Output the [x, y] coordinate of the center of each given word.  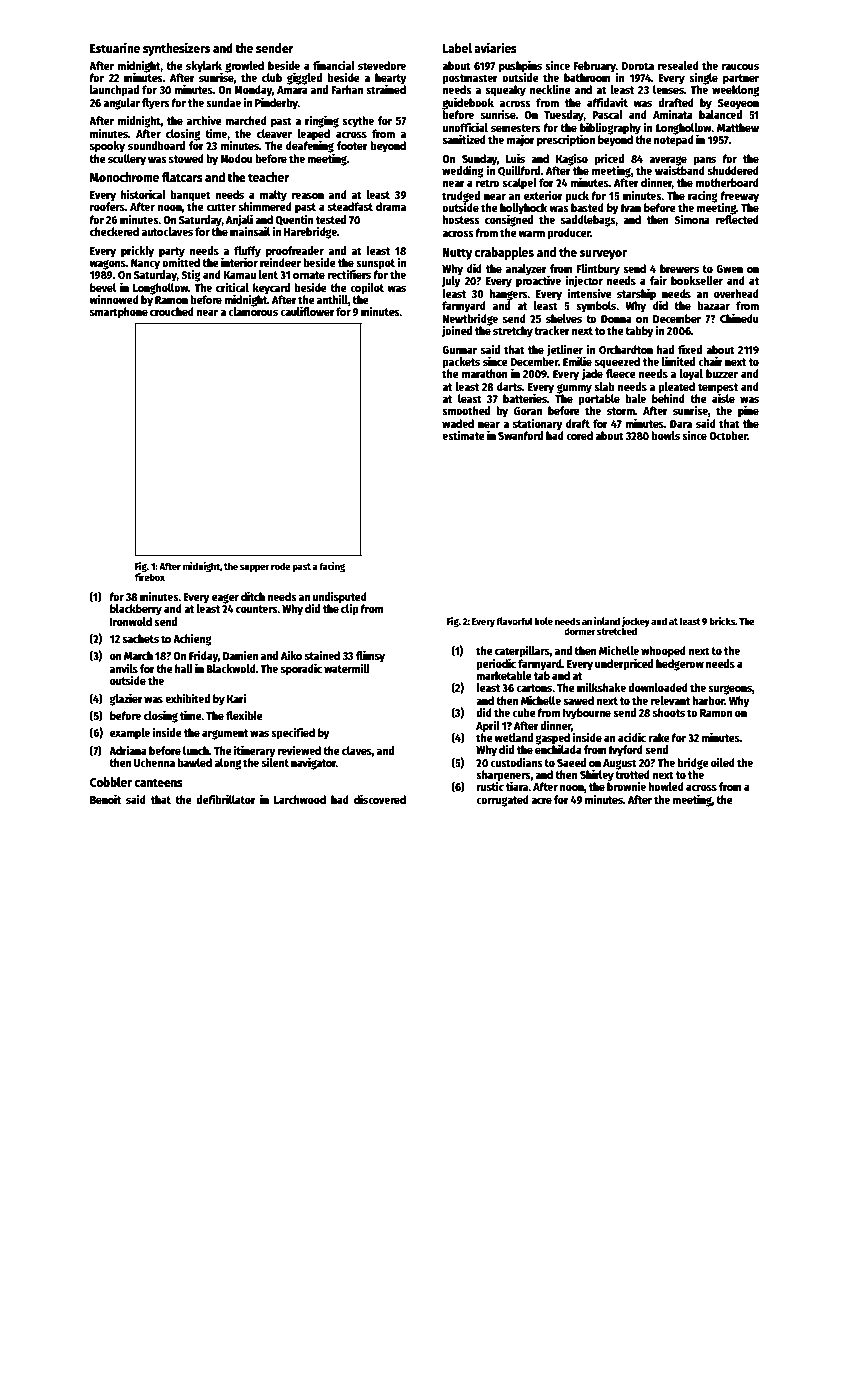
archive [204, 120]
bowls [665, 435]
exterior [543, 195]
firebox [150, 577]
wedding [463, 172]
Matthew [738, 127]
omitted [181, 262]
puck [577, 197]
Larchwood [300, 799]
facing [332, 567]
